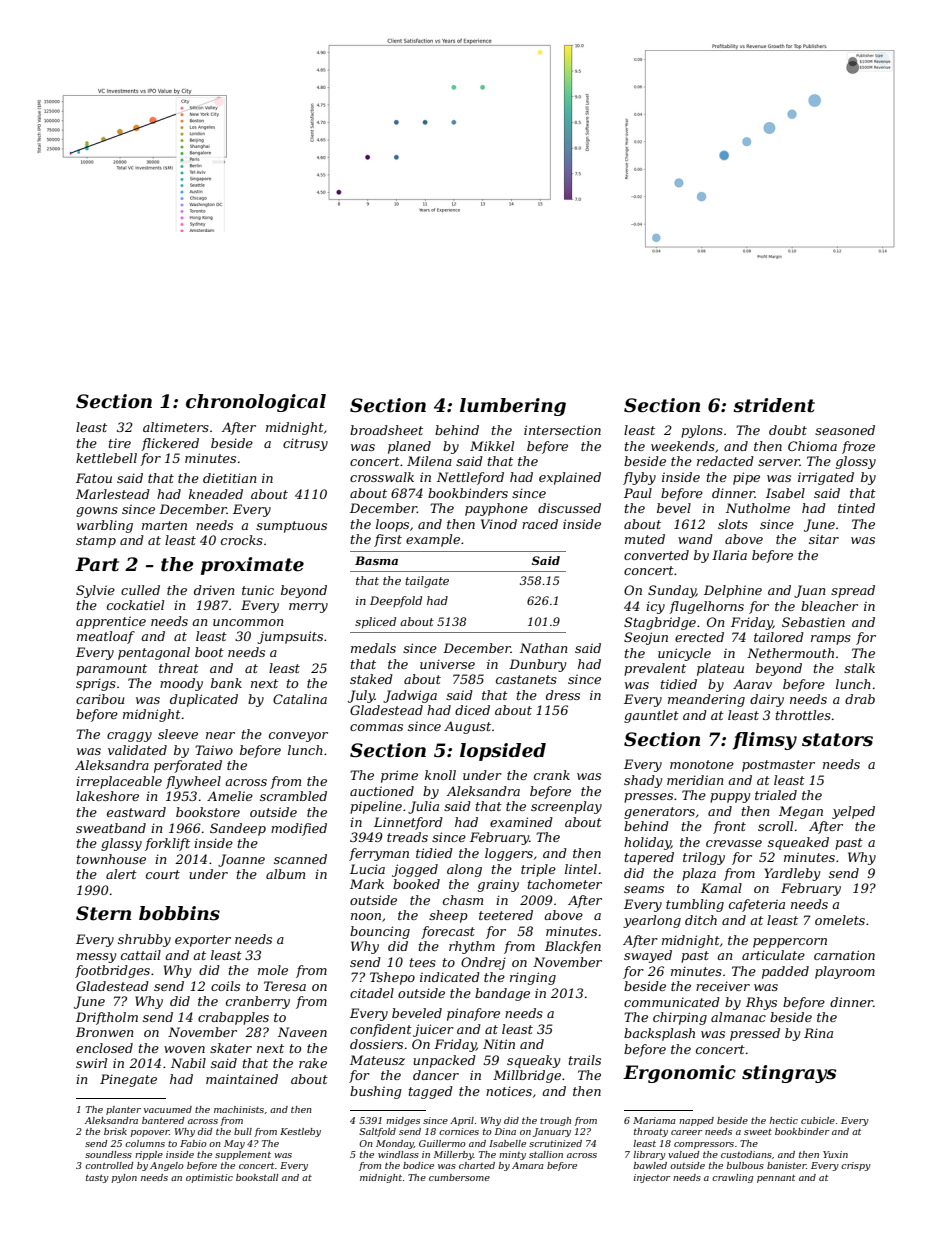  Describe the element at coordinates (818, 1120) in the screenshot. I see `cubicle` at that location.
